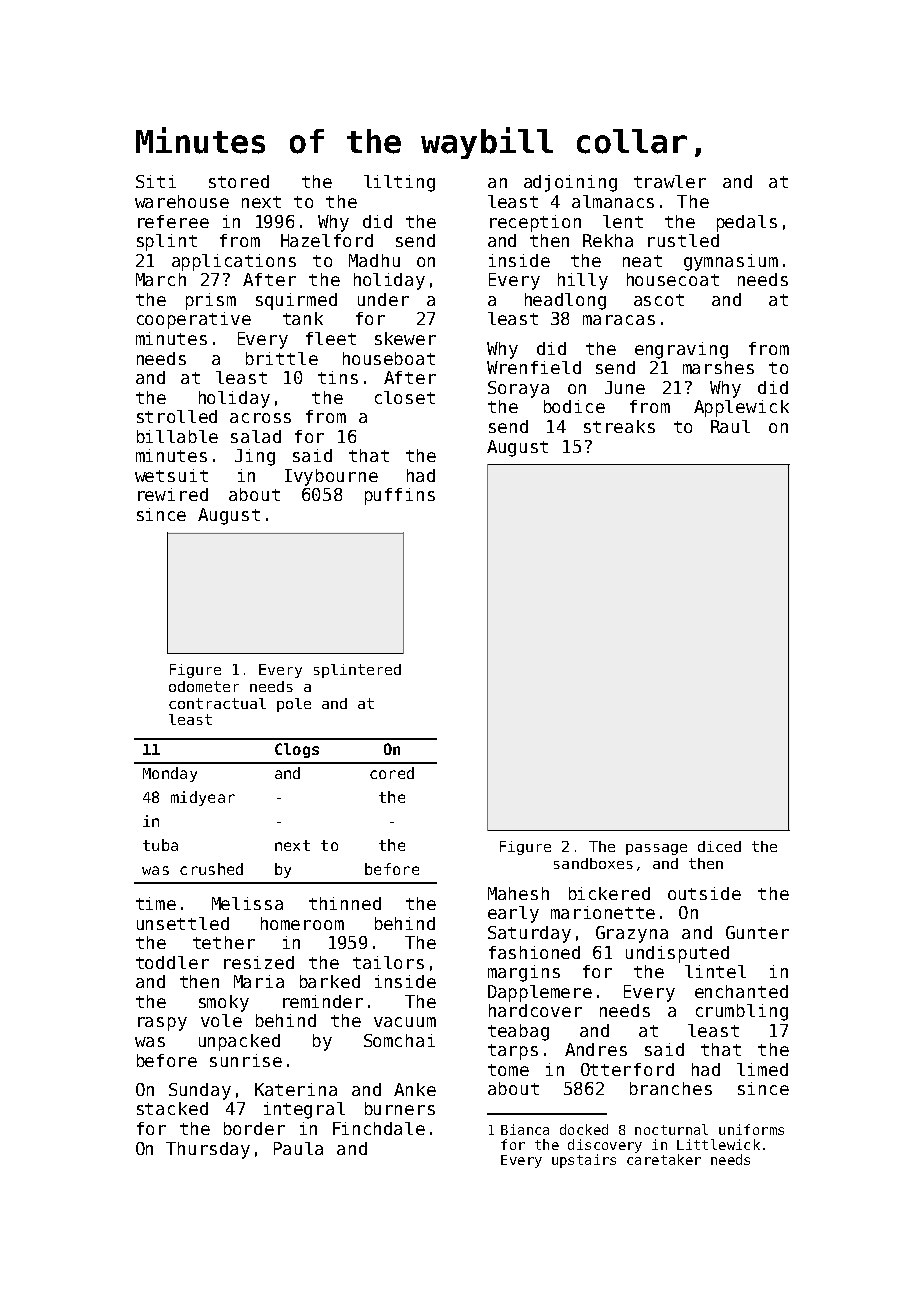 Image resolution: width=924 pixels, height=1311 pixels. I want to click on rewired, so click(173, 494).
